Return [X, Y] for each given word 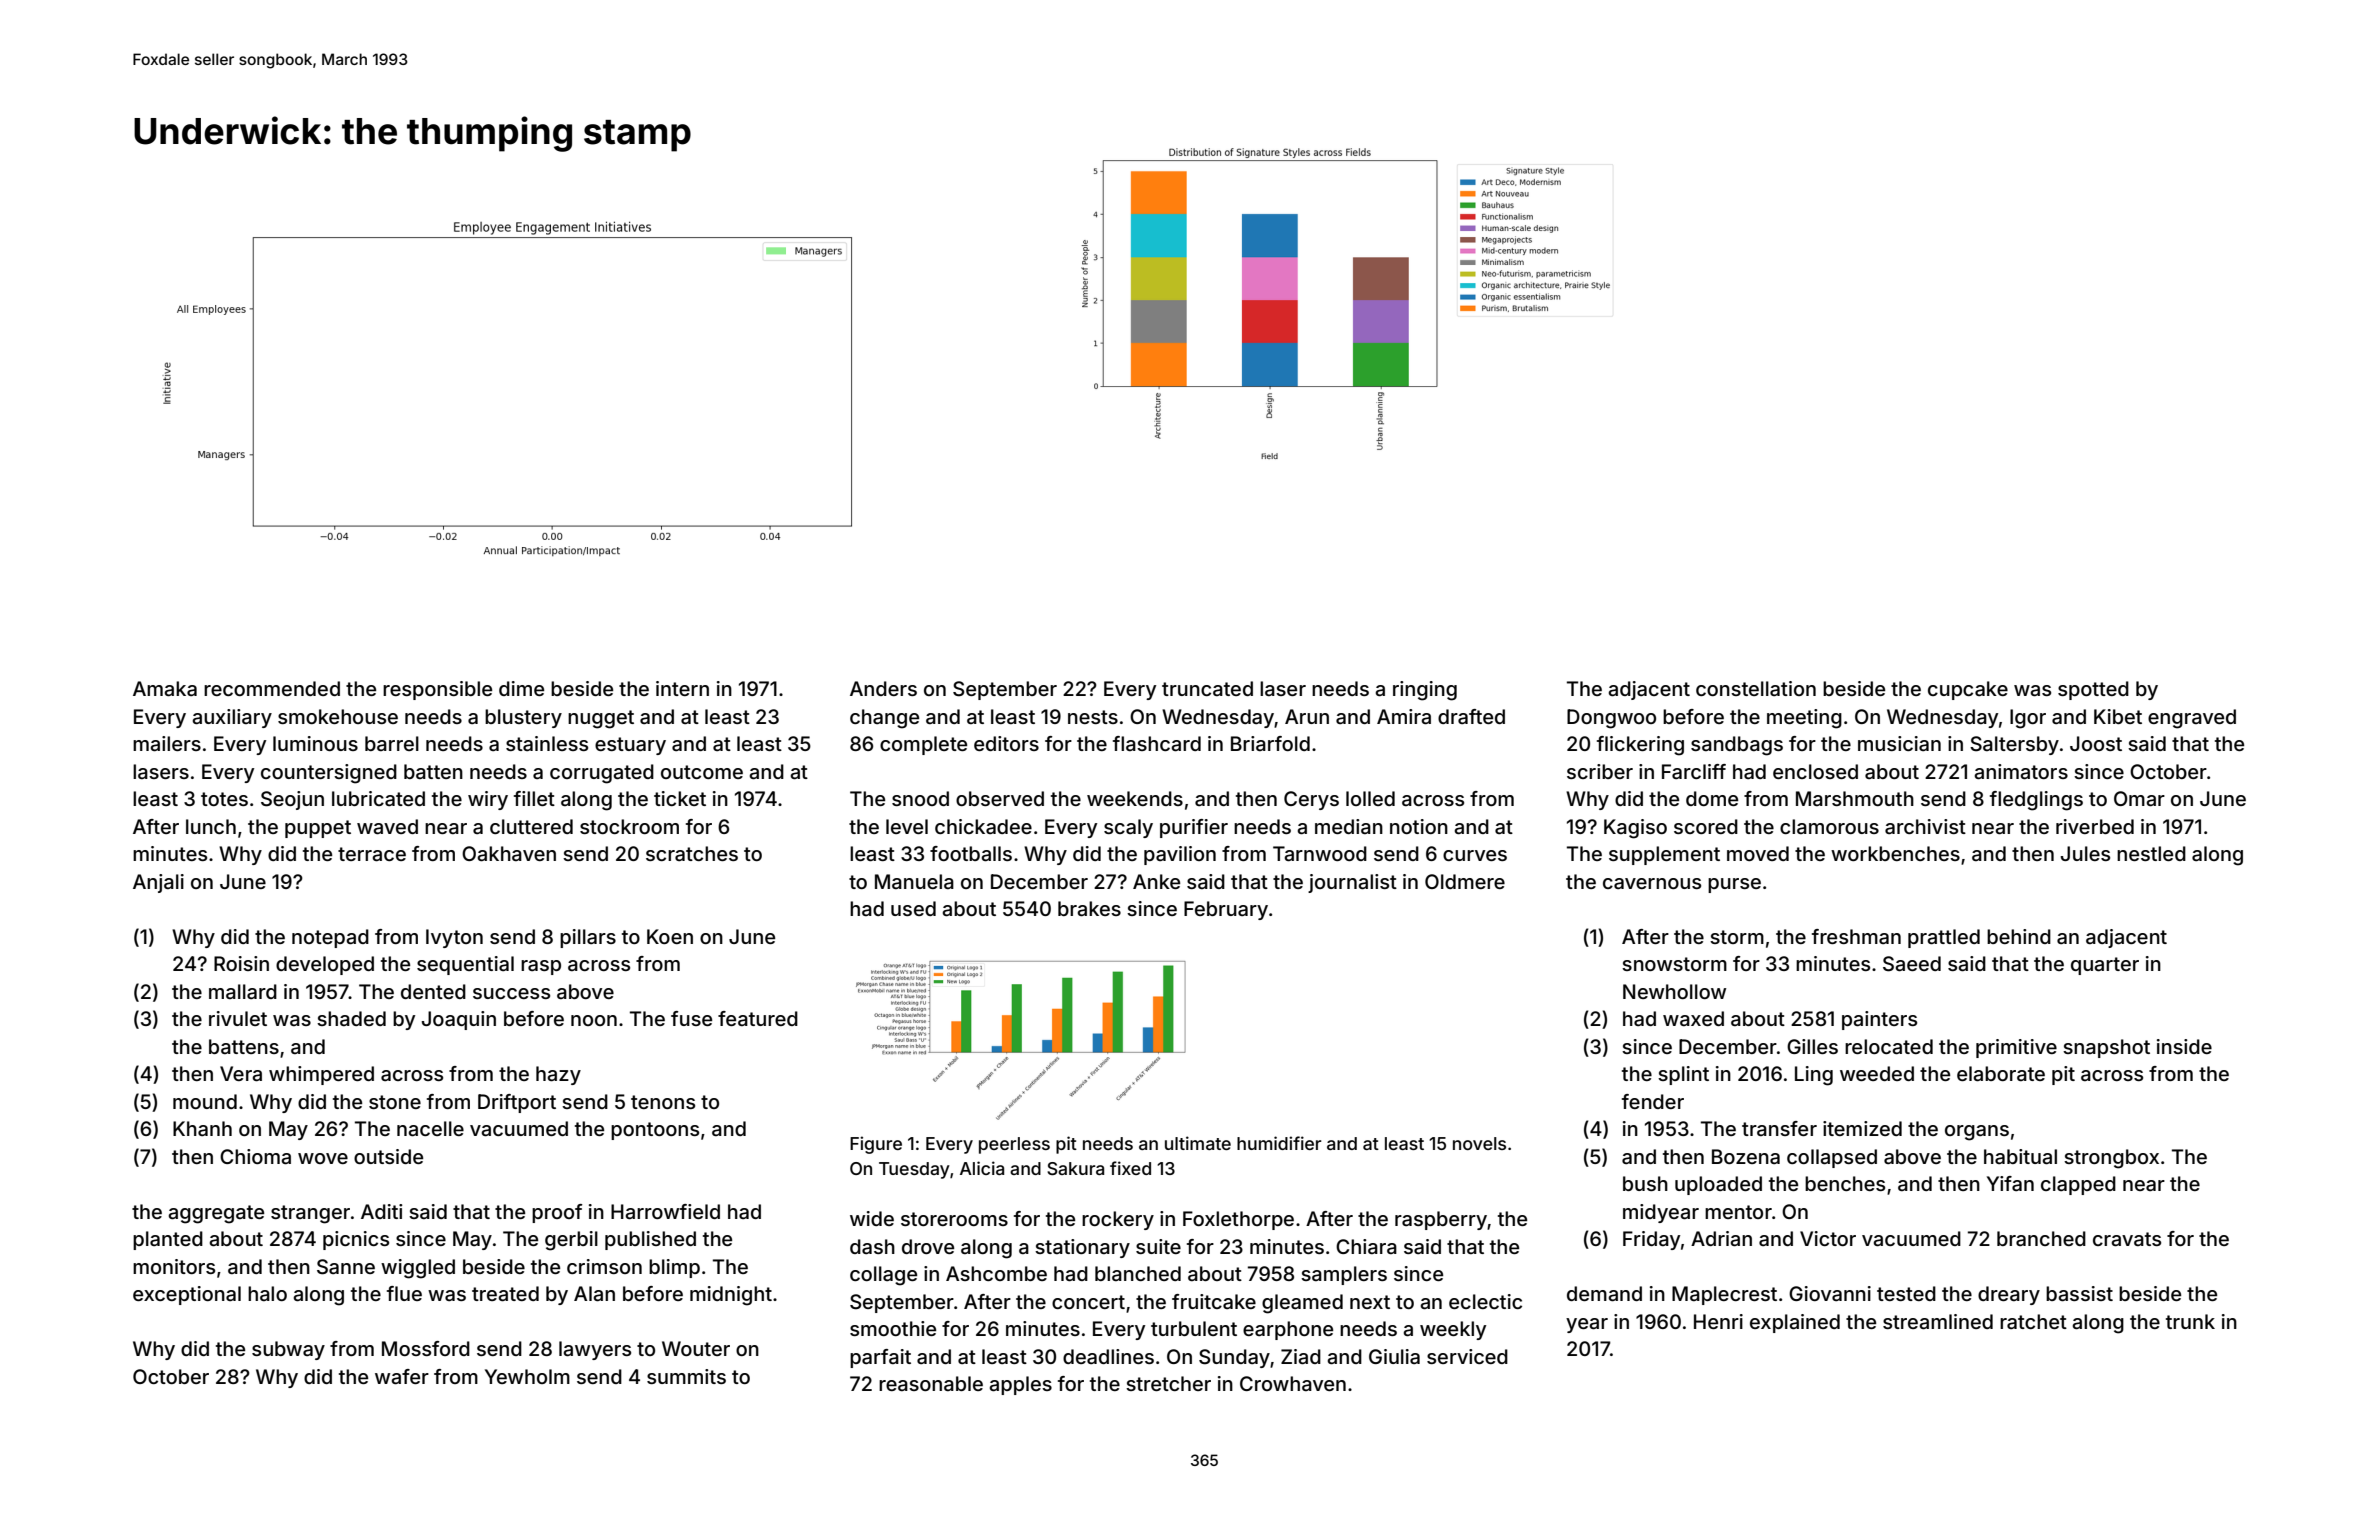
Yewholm [527, 1376]
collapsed [1832, 1158]
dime [521, 688]
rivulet [238, 1018]
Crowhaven [1293, 1383]
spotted [2093, 690]
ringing [1425, 691]
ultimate [1198, 1143]
